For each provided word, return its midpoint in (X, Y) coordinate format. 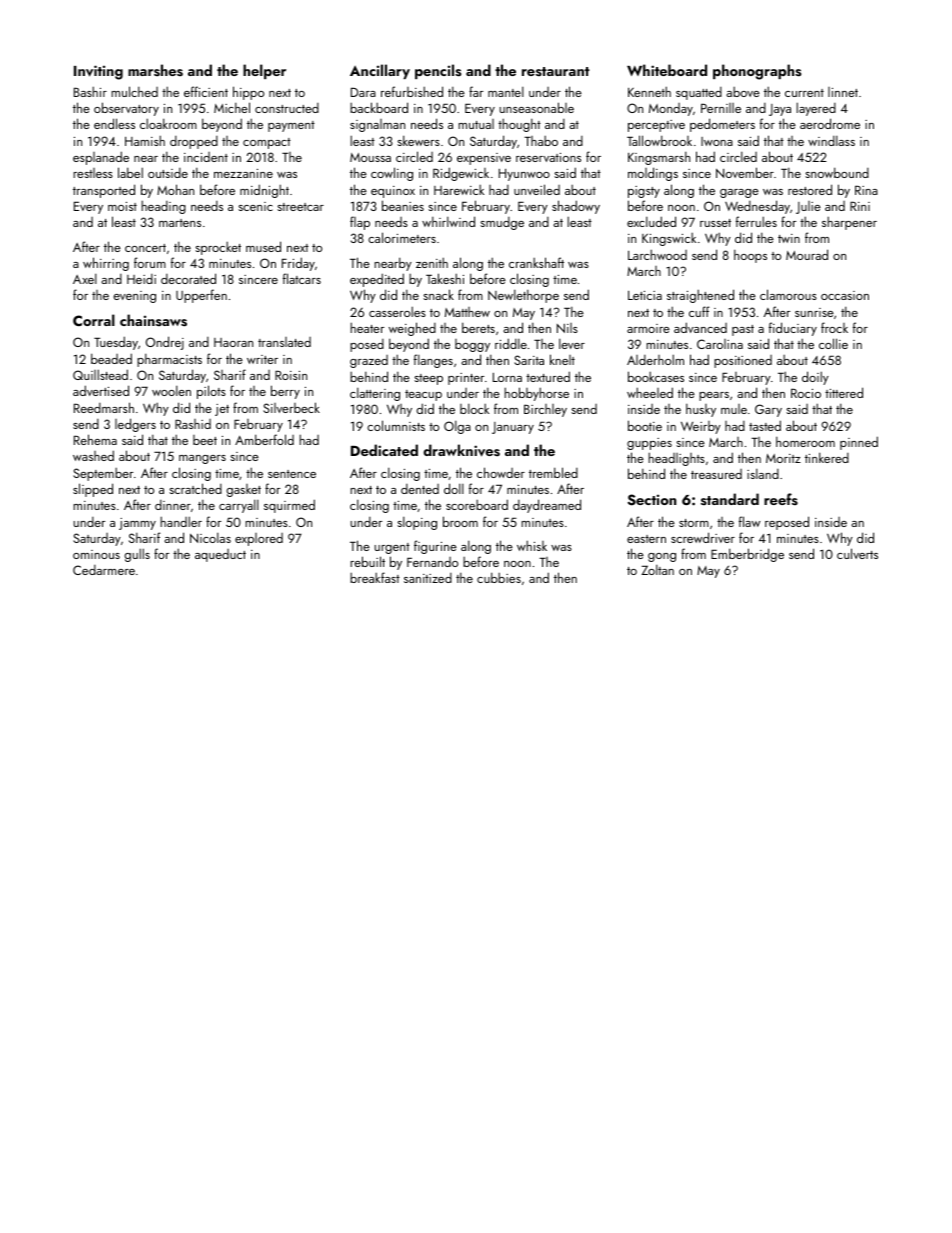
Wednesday (757, 207)
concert (145, 248)
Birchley (545, 410)
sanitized (428, 578)
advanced (700, 327)
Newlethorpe (523, 296)
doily (815, 378)
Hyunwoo (524, 175)
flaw (749, 521)
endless (114, 123)
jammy (137, 524)
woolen (171, 390)
